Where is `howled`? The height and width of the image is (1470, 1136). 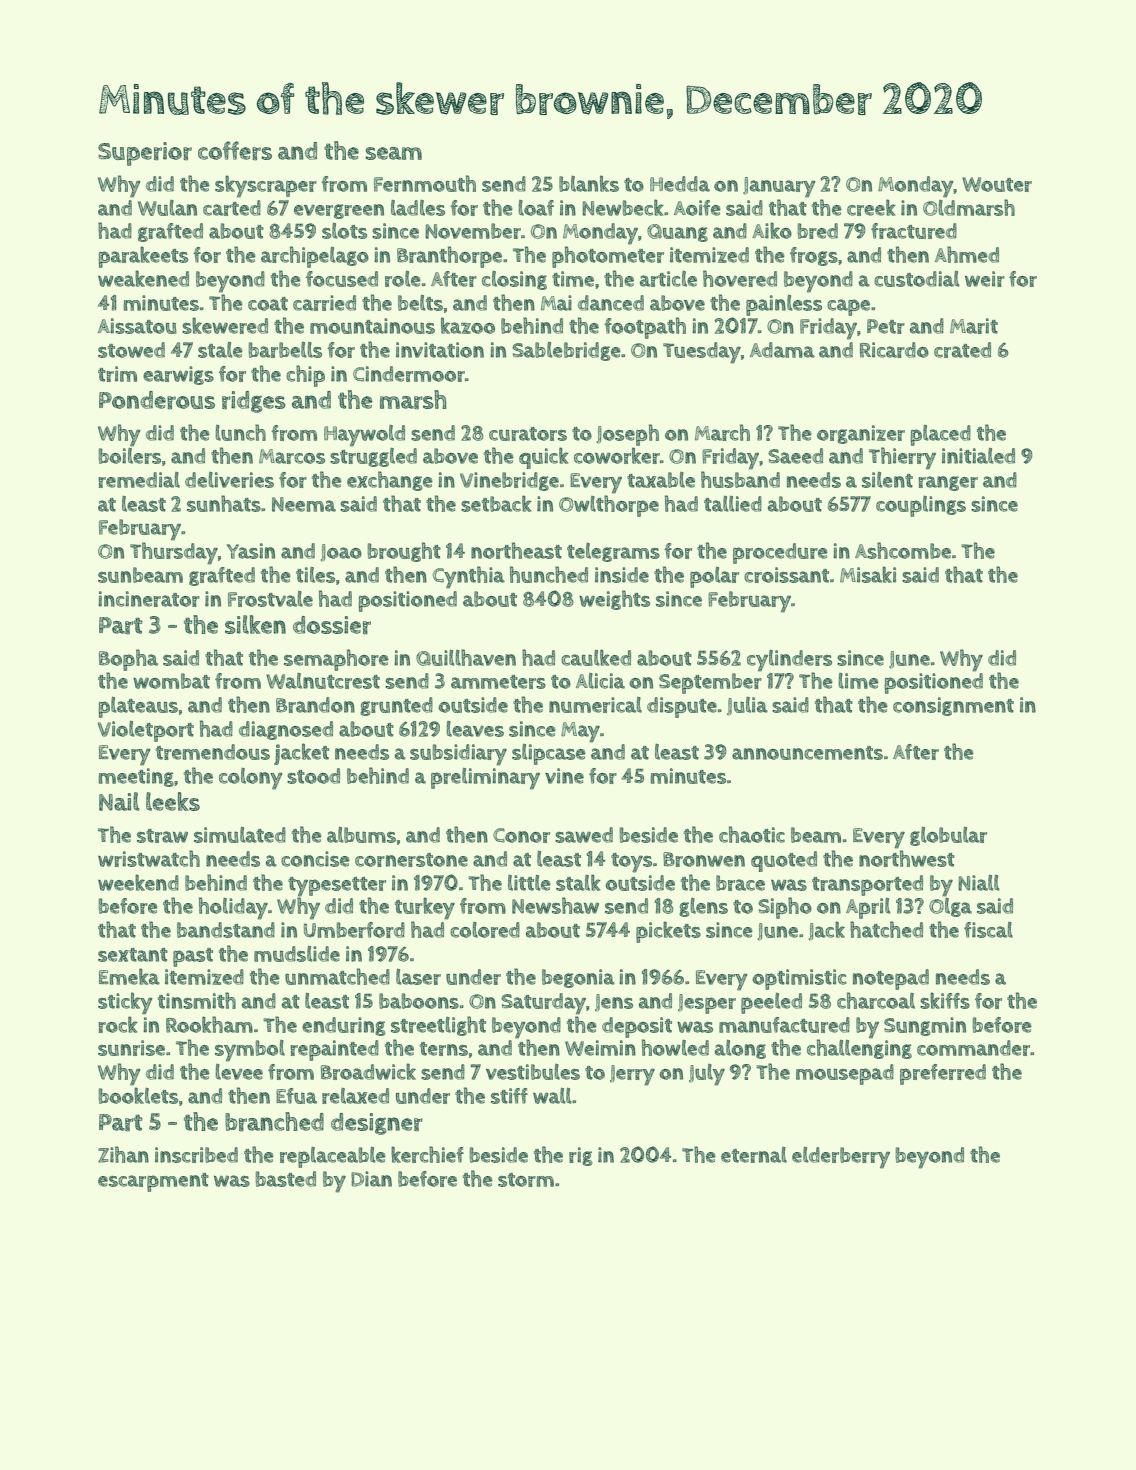
howled is located at coordinates (675, 1047).
